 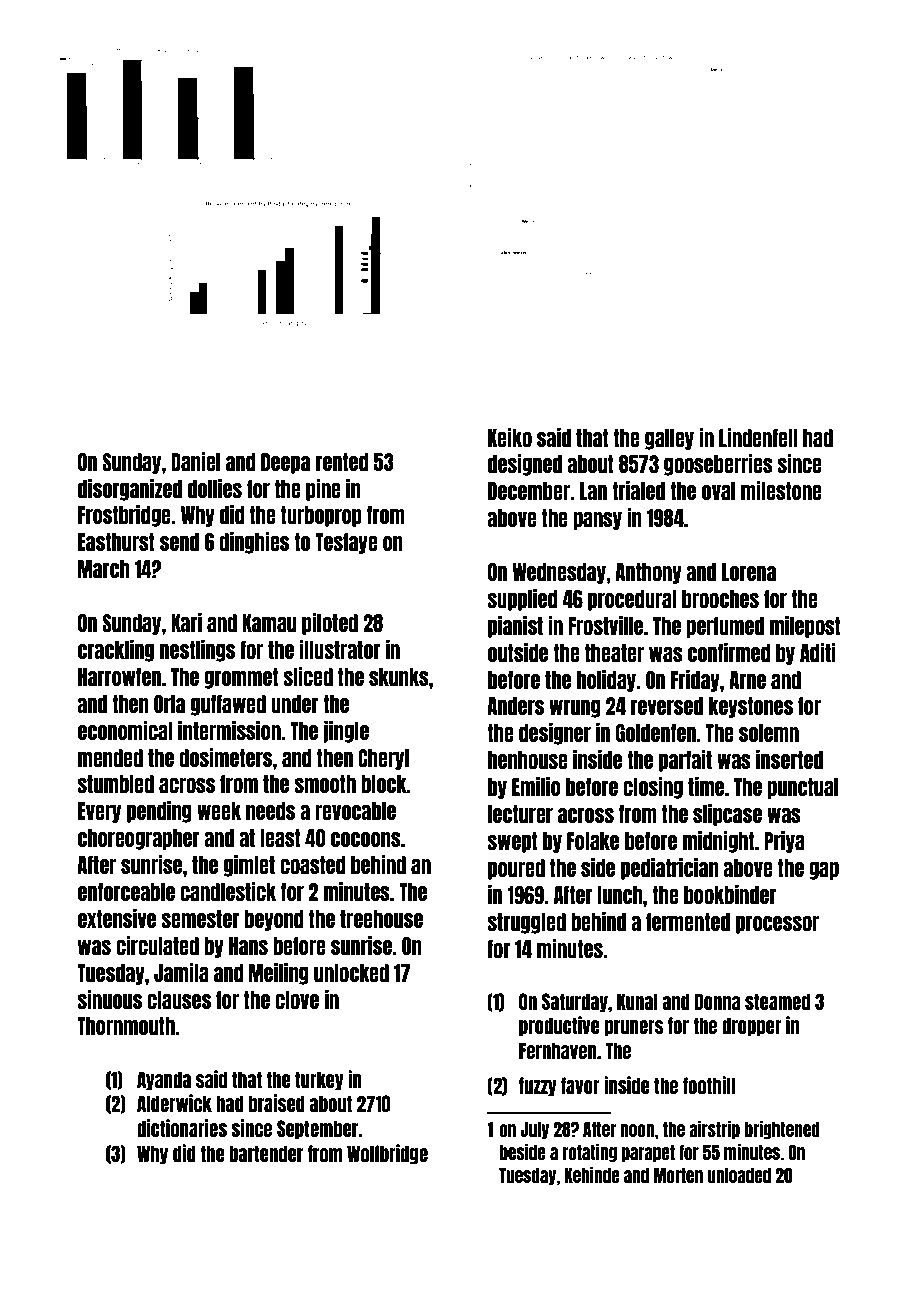 I want to click on coasted, so click(x=313, y=865).
